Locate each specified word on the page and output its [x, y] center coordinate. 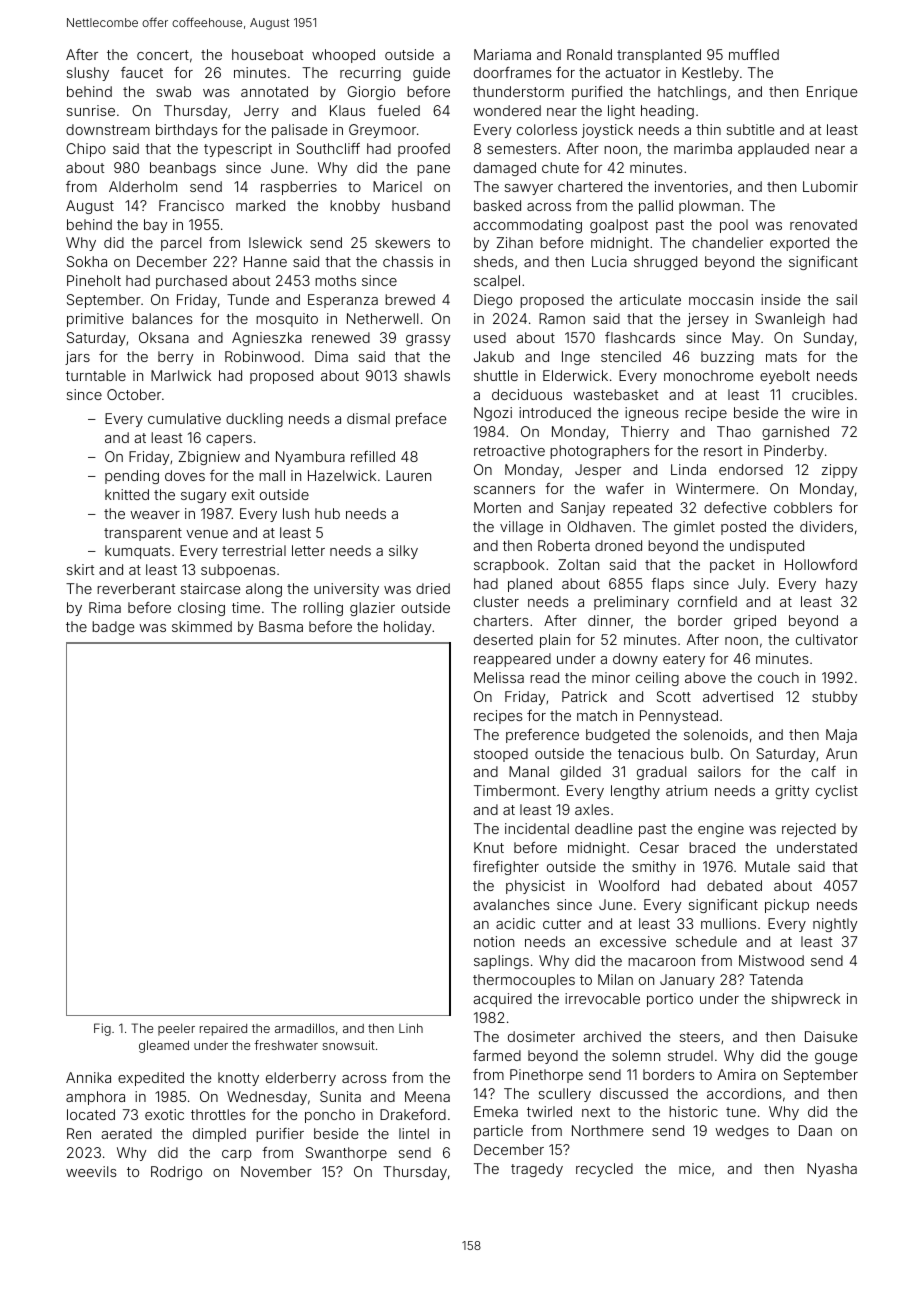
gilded [580, 773]
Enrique [832, 93]
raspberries [299, 188]
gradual [661, 773]
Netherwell [382, 318]
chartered [590, 186]
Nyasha [832, 1170]
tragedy [537, 1170]
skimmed [202, 626]
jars [77, 358]
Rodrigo [176, 1173]
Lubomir [830, 186]
